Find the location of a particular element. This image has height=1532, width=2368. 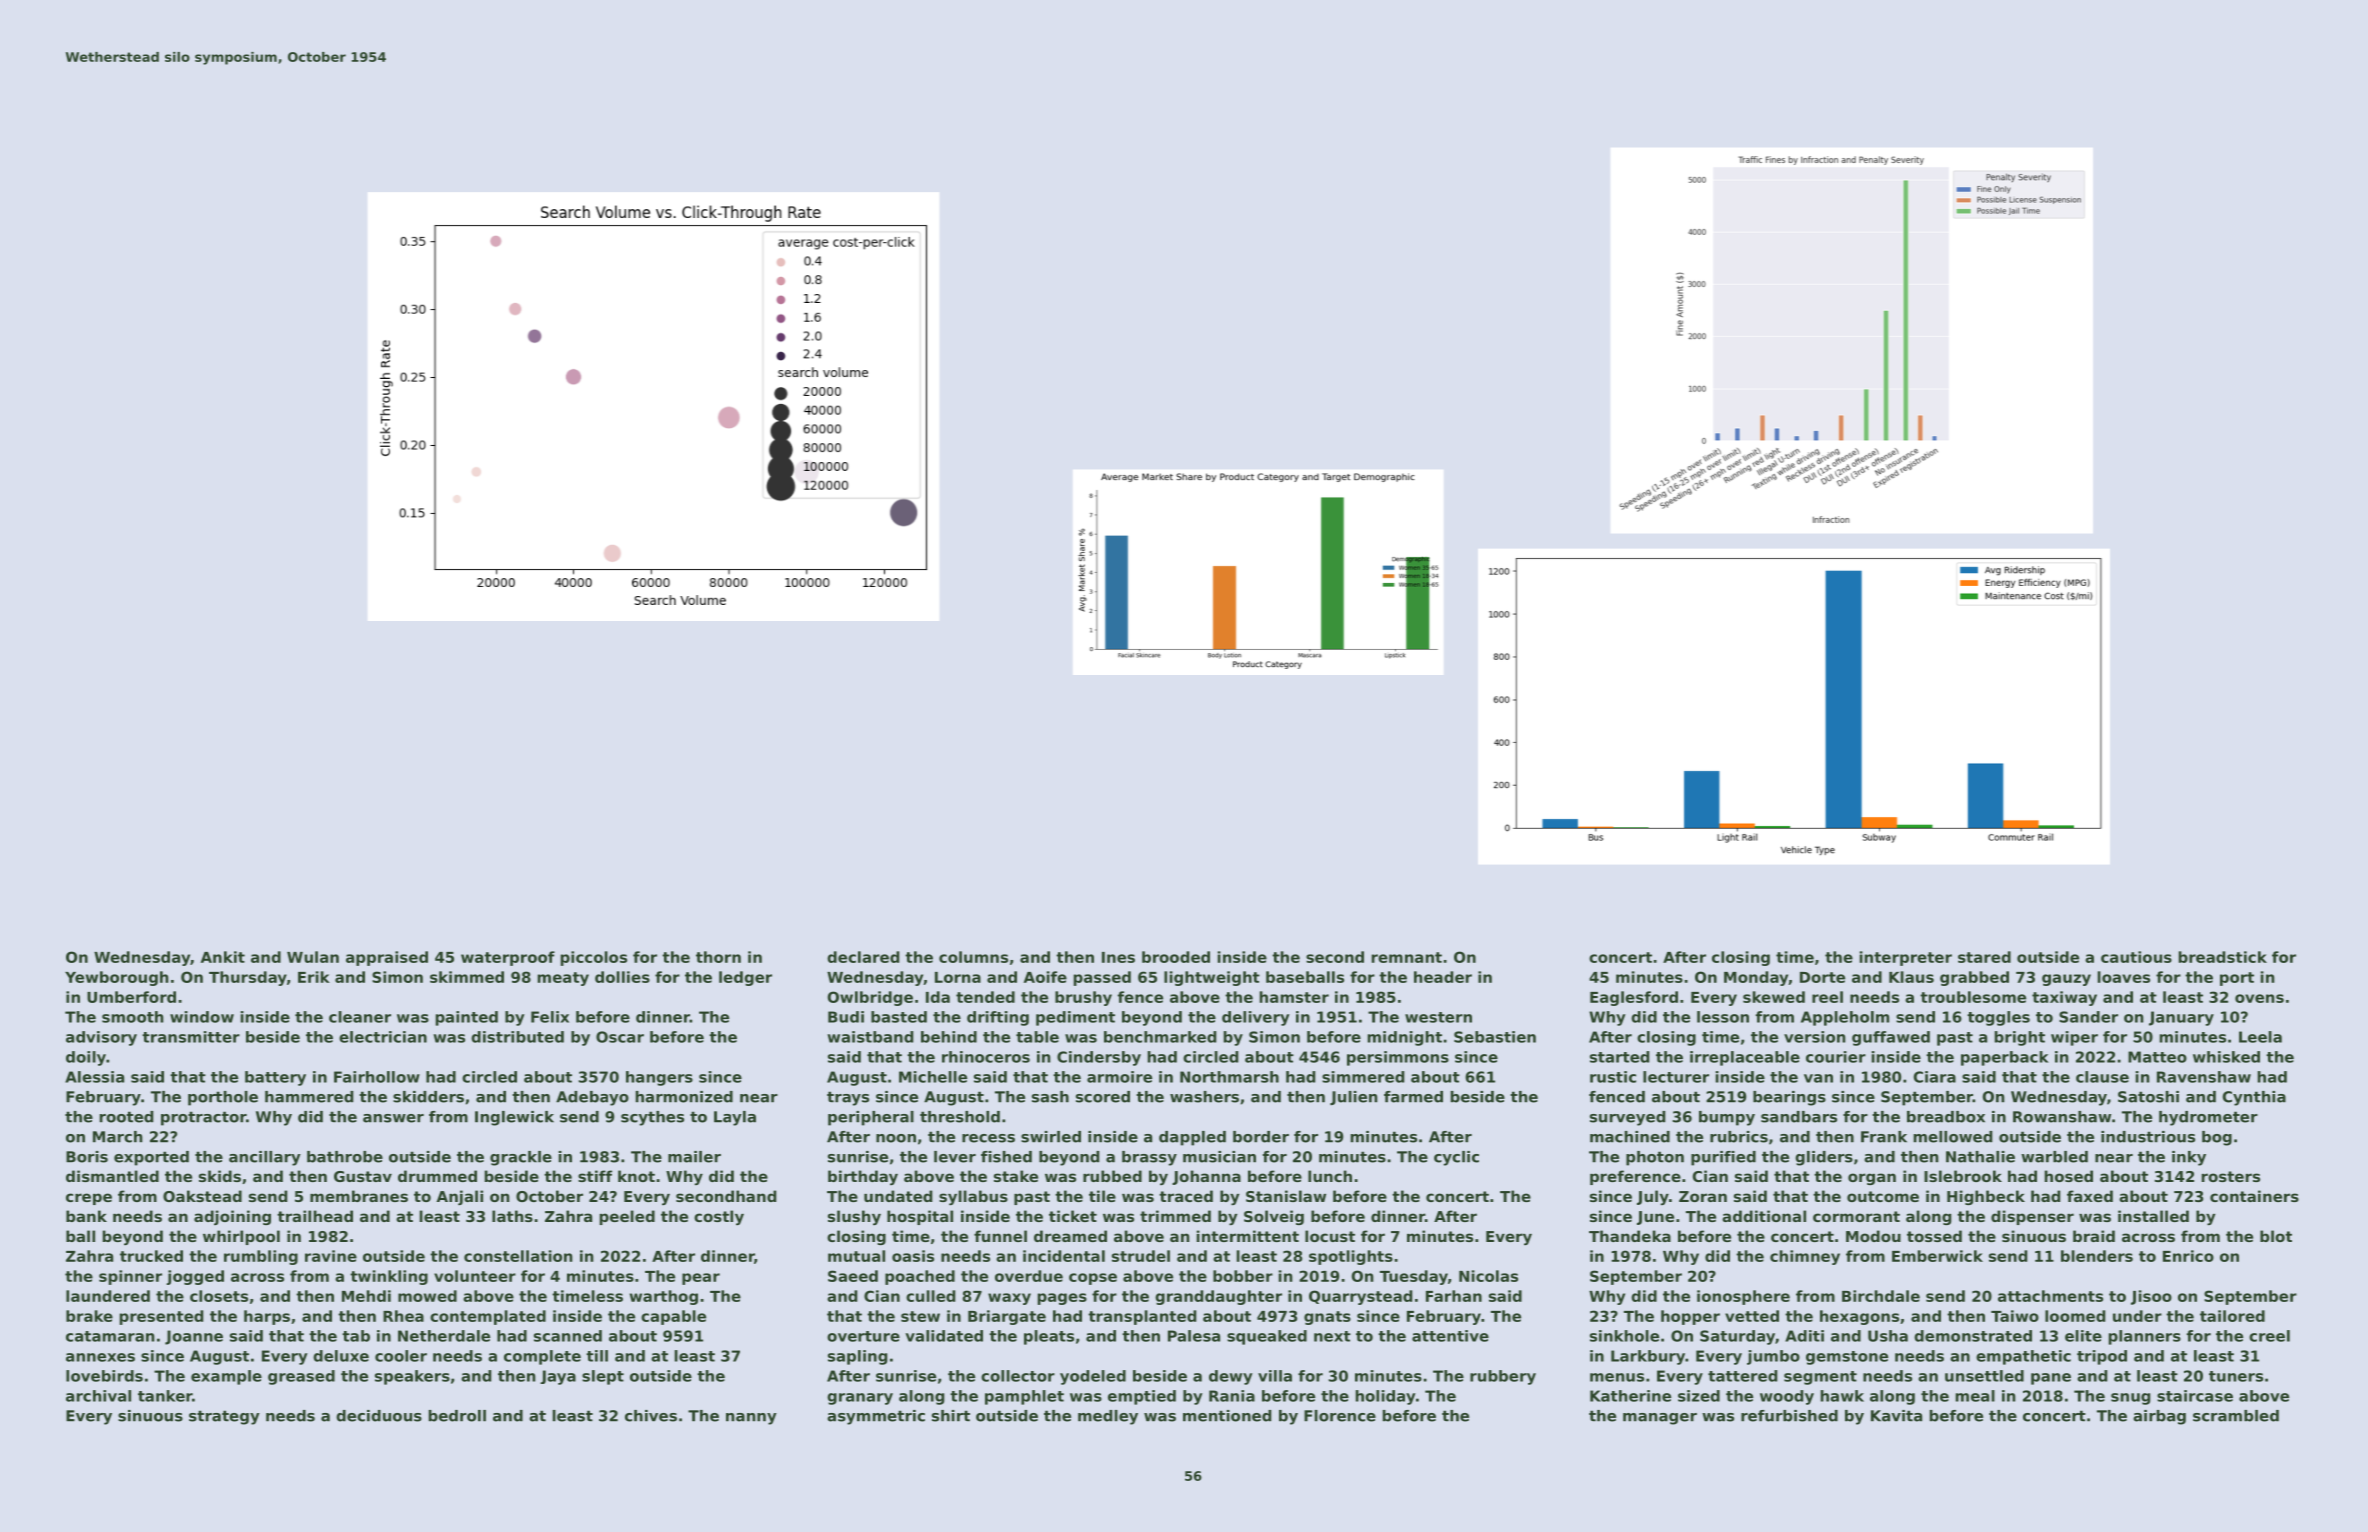

guffawed is located at coordinates (1891, 1038).
